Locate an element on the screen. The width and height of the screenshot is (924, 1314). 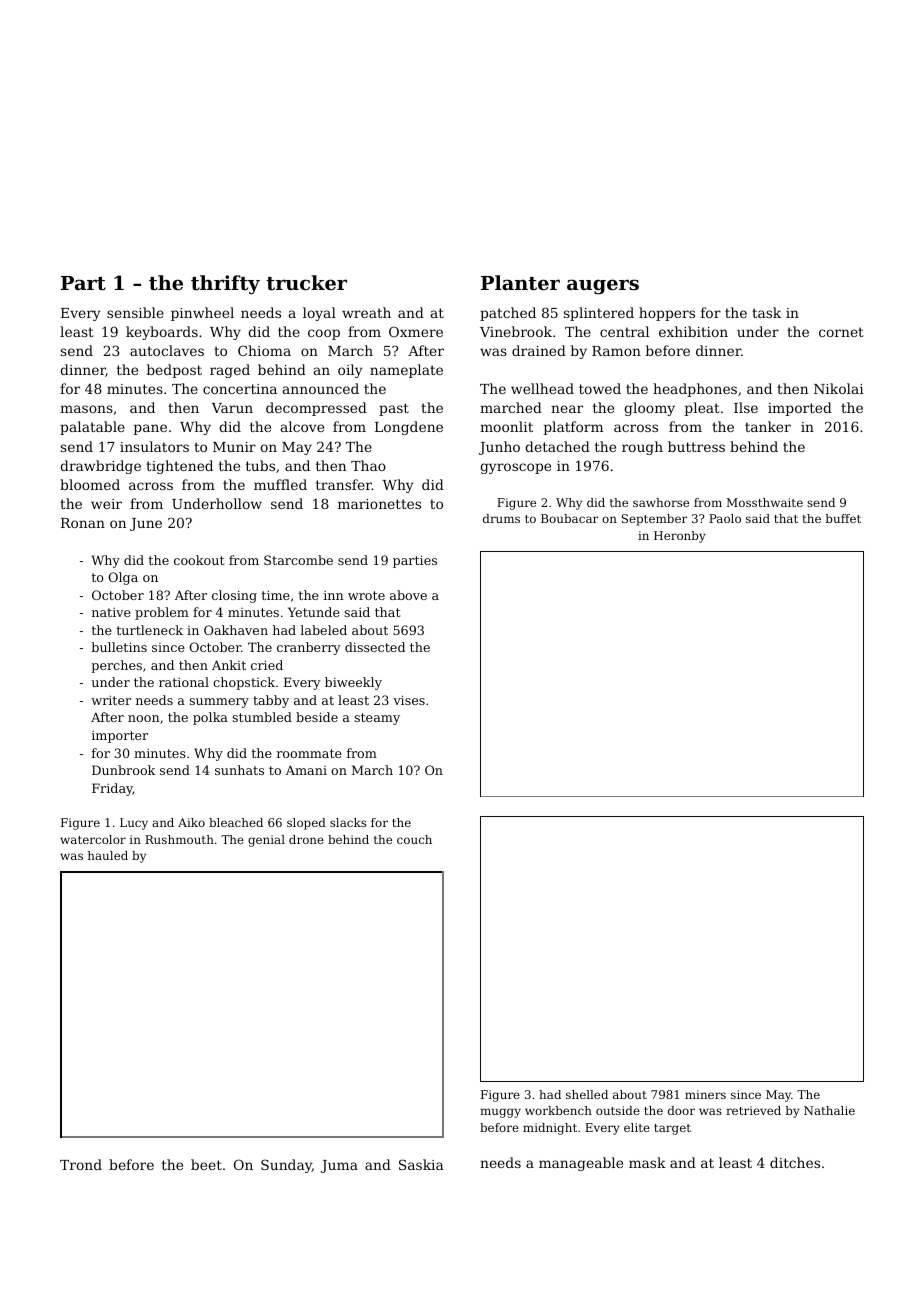
Trond is located at coordinates (81, 1164).
